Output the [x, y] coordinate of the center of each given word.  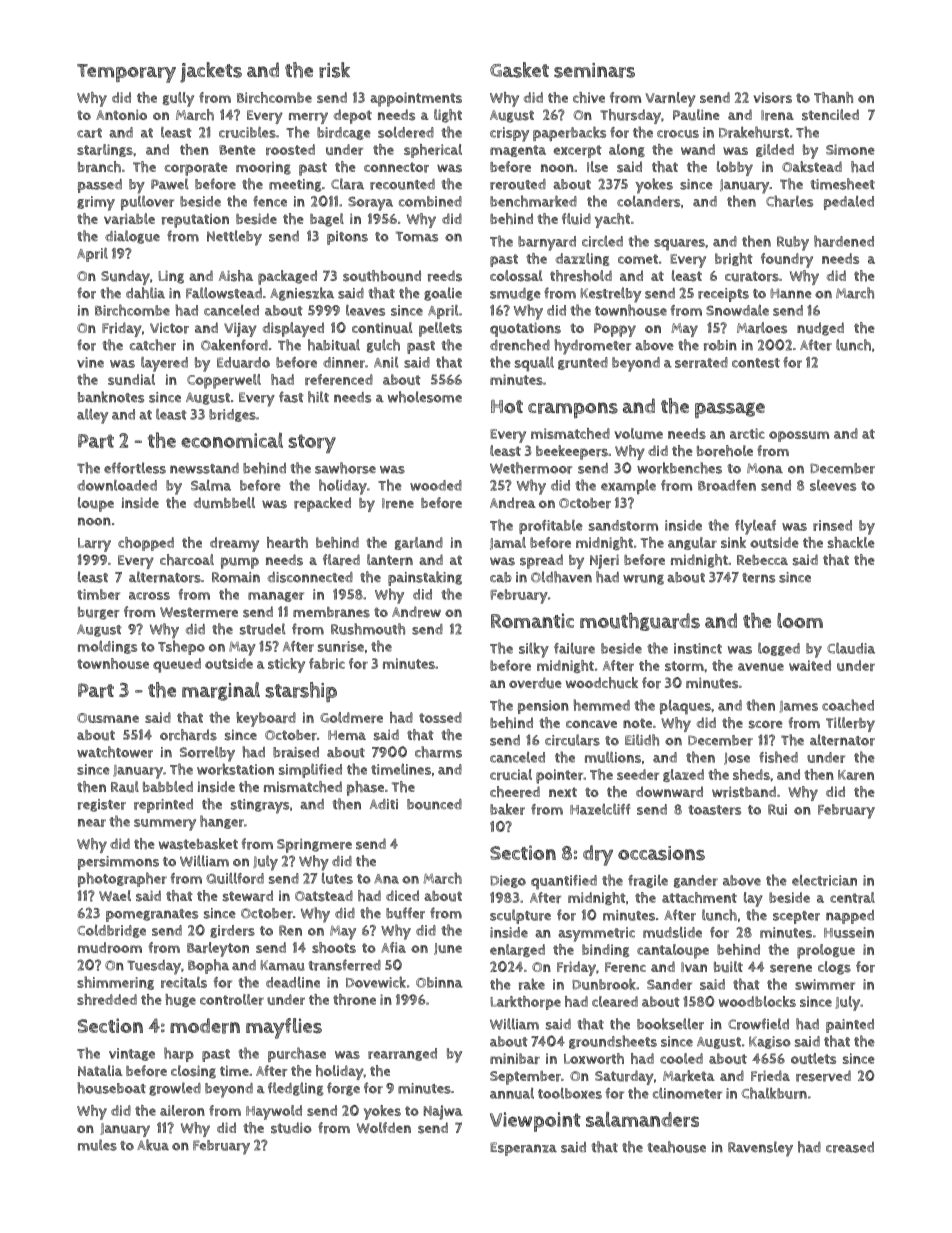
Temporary [126, 73]
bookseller [670, 1024]
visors [772, 97]
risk [334, 70]
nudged [820, 329]
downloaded [117, 485]
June [448, 949]
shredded [107, 999]
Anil [386, 362]
